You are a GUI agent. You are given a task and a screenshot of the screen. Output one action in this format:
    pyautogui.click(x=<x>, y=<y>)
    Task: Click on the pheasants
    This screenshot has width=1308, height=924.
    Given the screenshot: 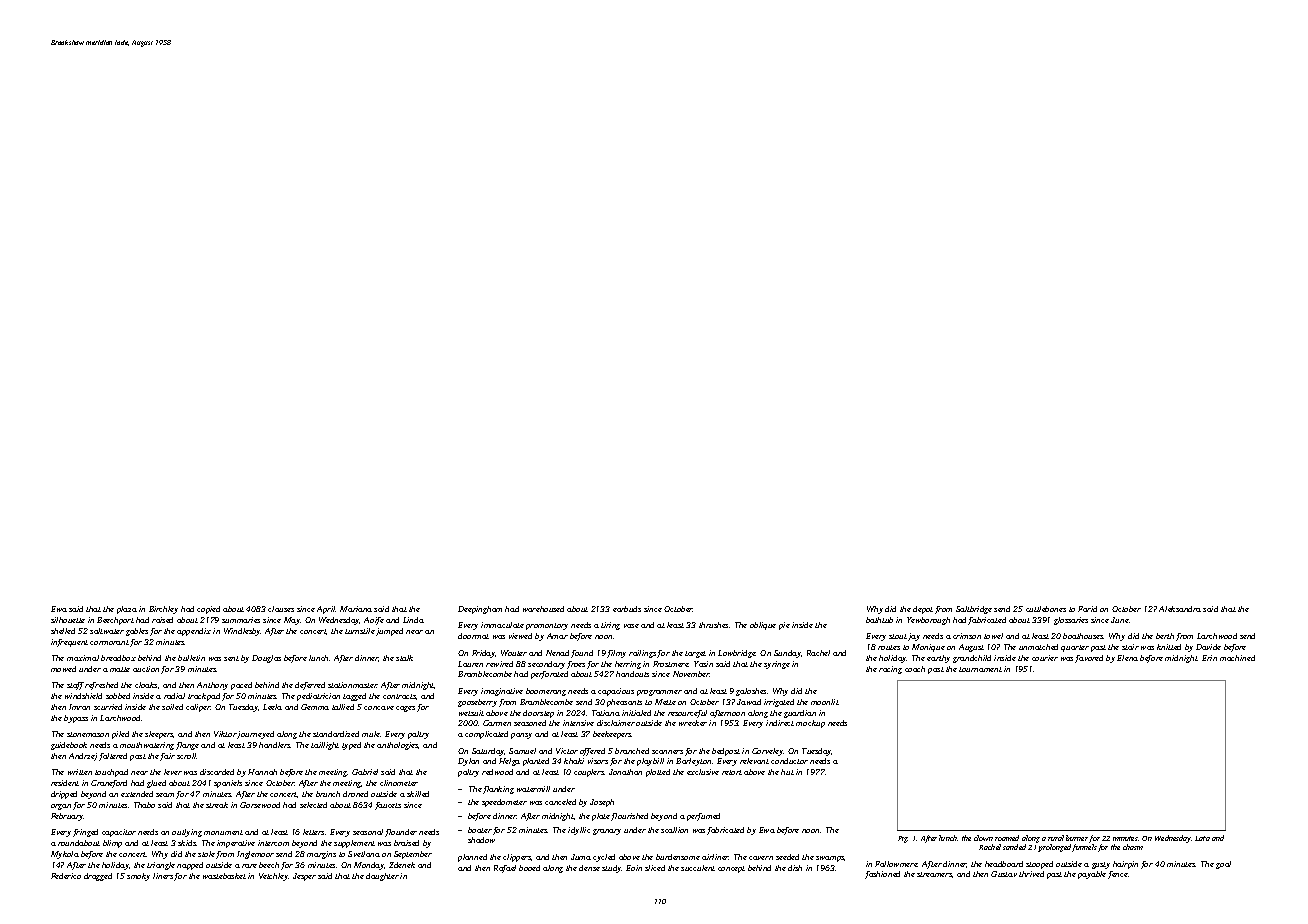 What is the action you would take?
    pyautogui.click(x=624, y=703)
